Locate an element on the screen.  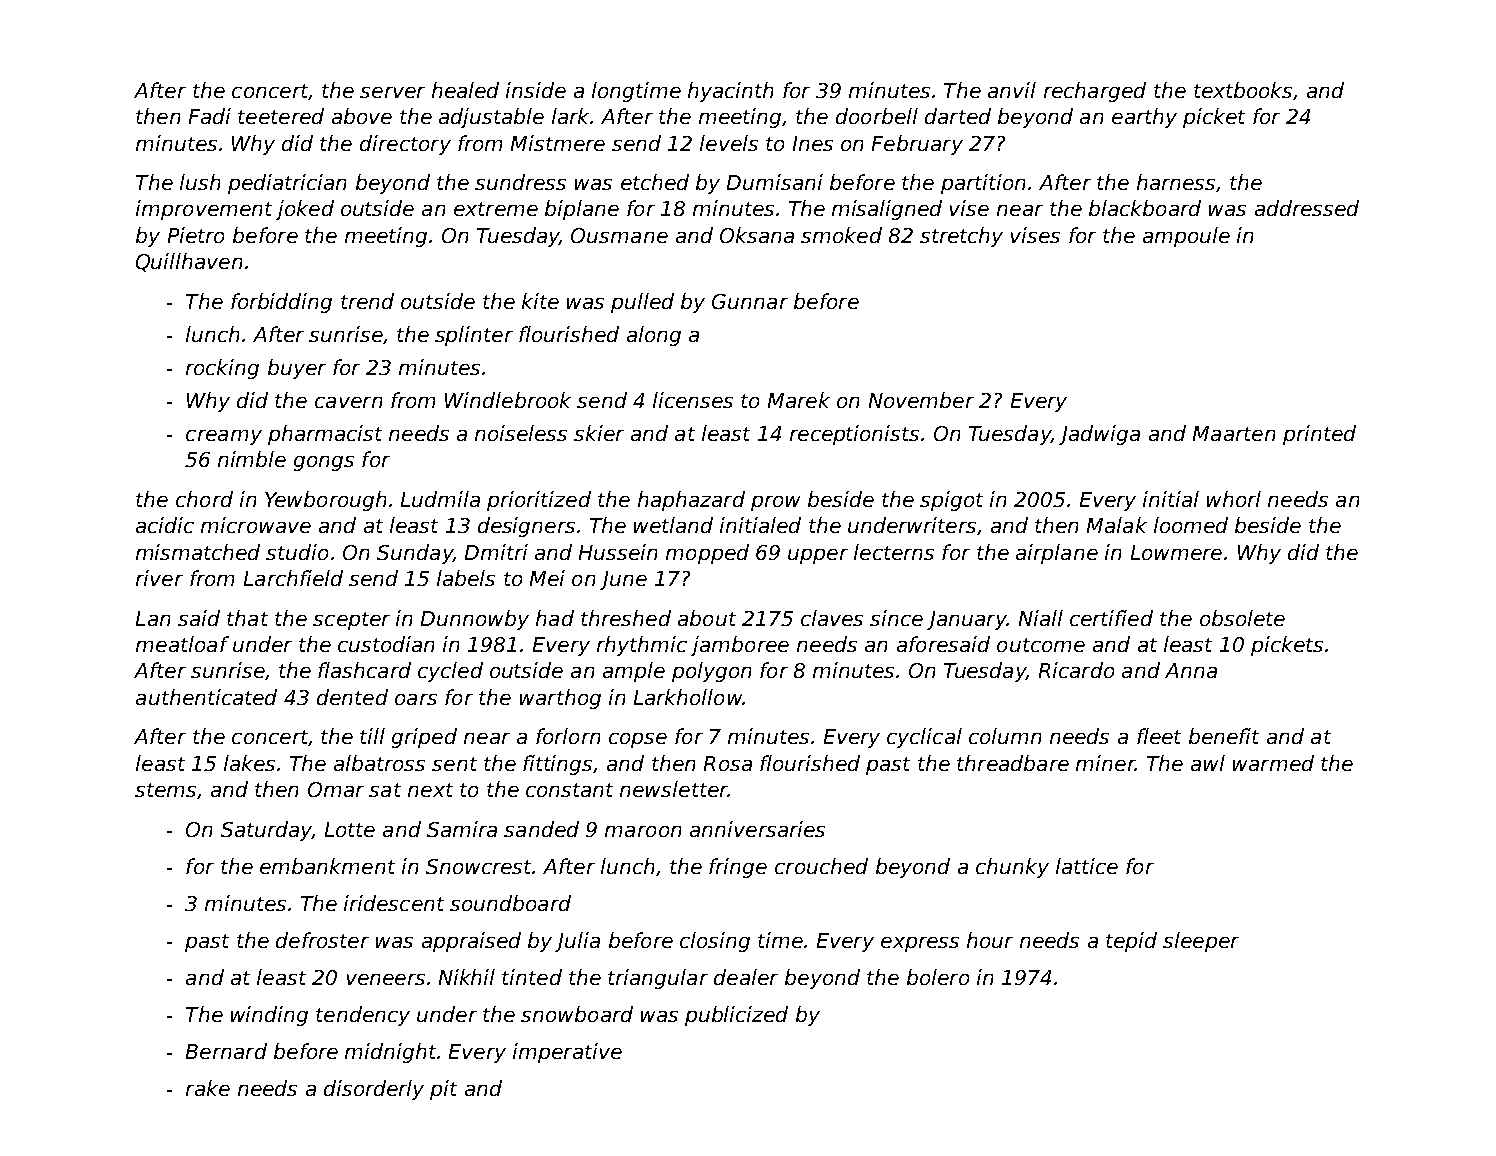
disorderly is located at coordinates (374, 1090).
